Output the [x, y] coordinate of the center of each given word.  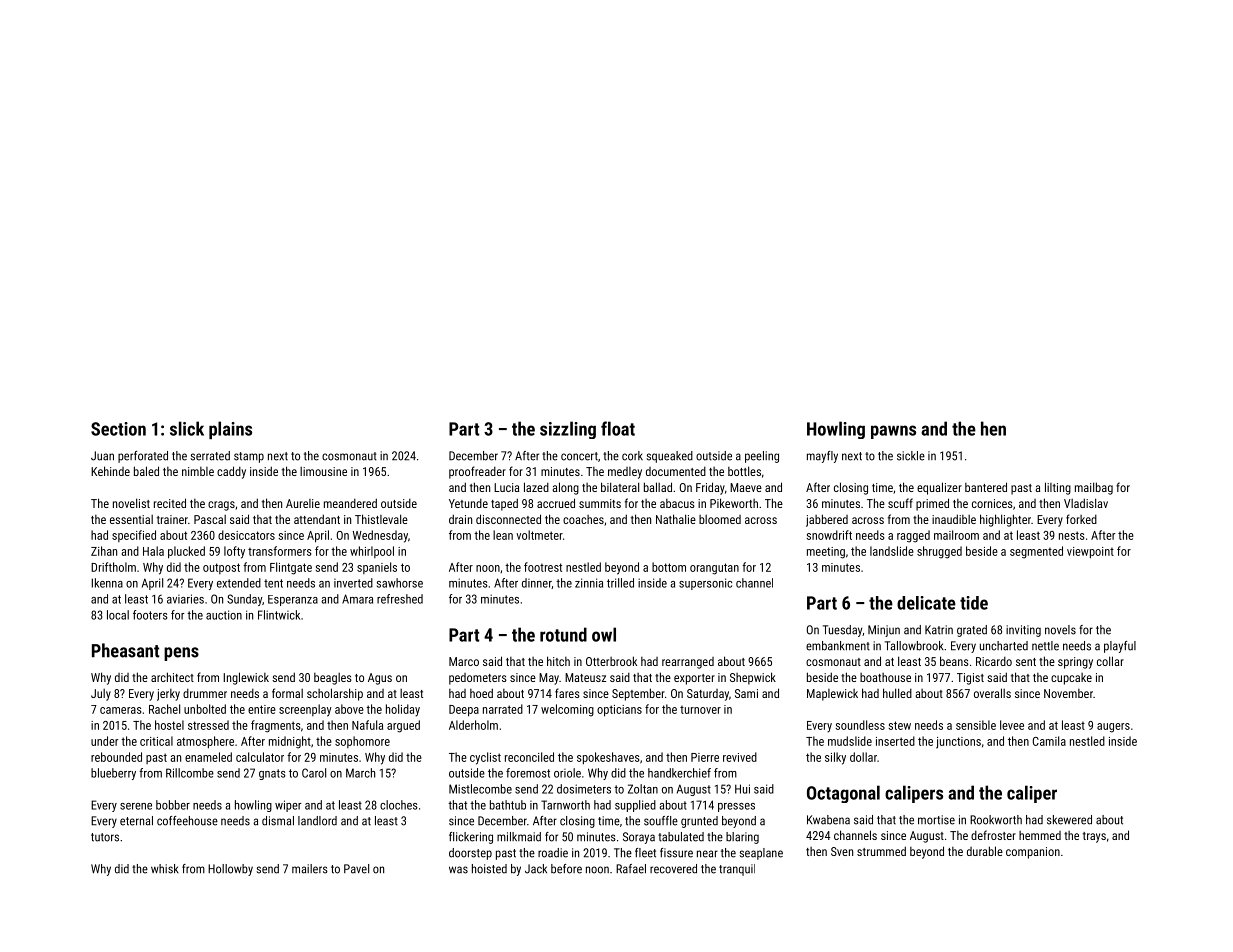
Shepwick [753, 678]
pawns [893, 432]
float [618, 428]
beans [954, 661]
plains [230, 430]
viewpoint [1090, 553]
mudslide [850, 741]
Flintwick [279, 615]
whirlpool [372, 552]
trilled [620, 583]
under [104, 741]
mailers [310, 869]
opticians [619, 711]
